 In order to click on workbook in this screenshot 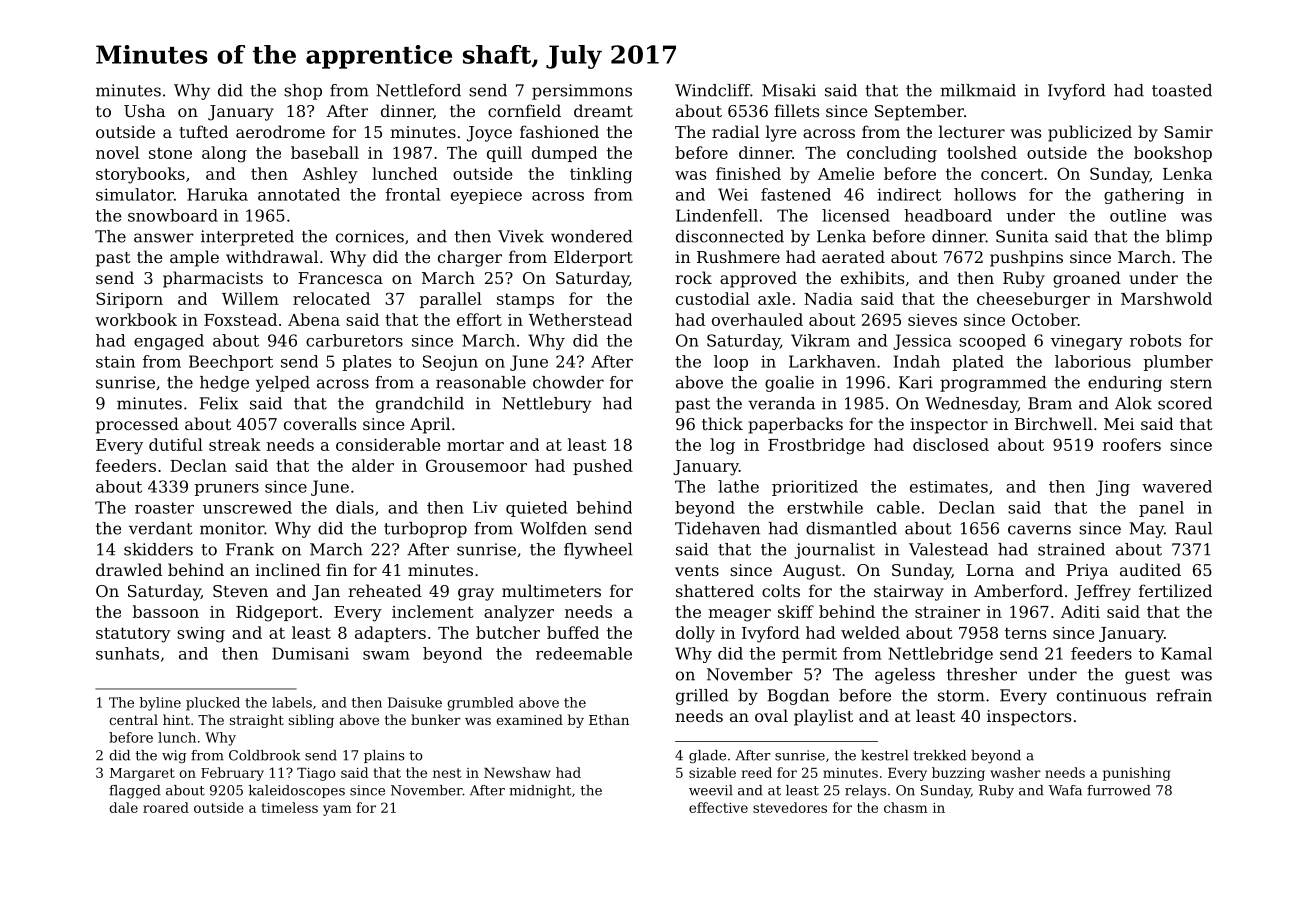, I will do `click(136, 319)`.
